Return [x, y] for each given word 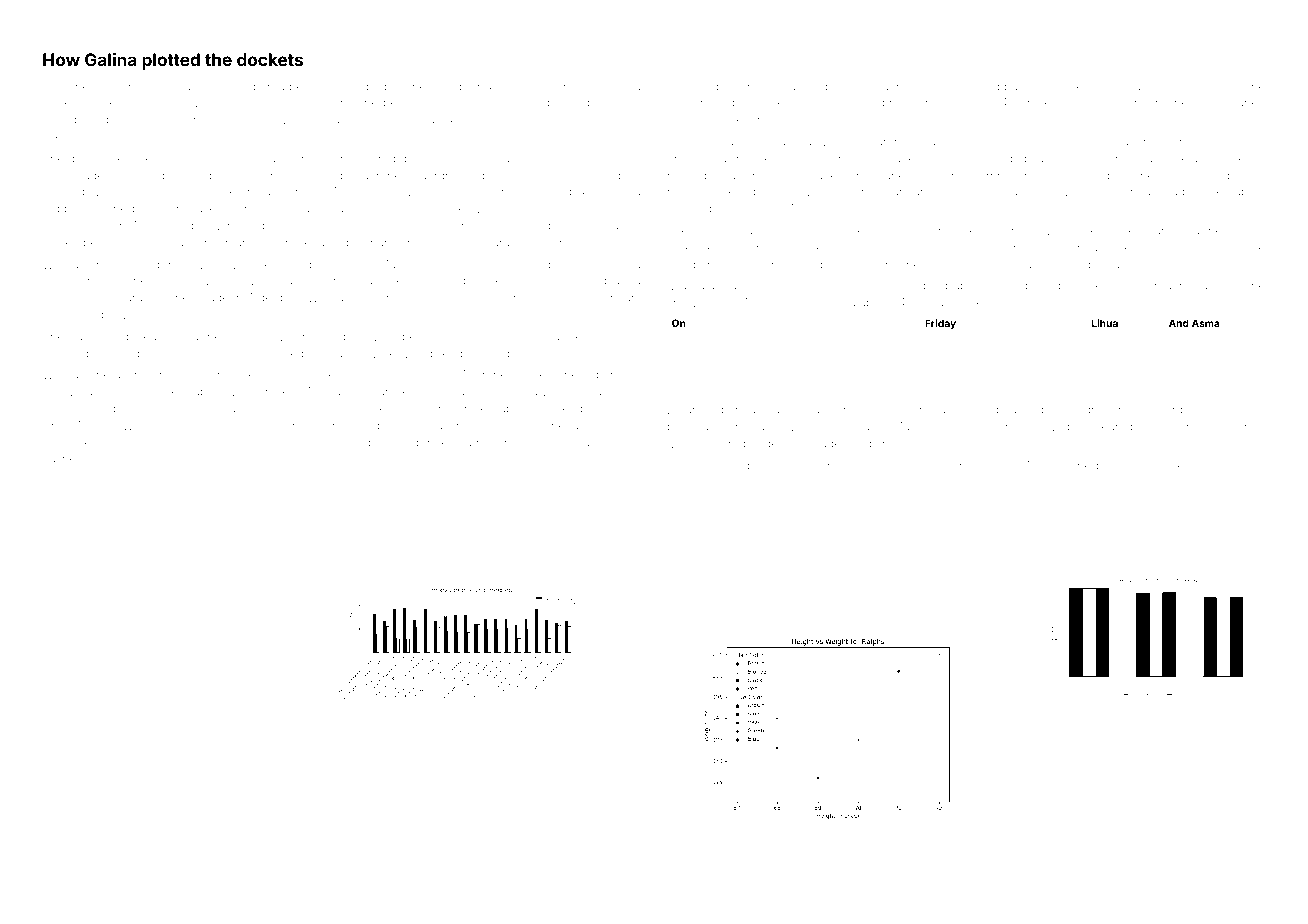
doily [146, 355]
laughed [1242, 104]
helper [120, 443]
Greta [1183, 158]
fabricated [613, 86]
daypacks [815, 178]
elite [75, 102]
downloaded [76, 175]
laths [564, 297]
